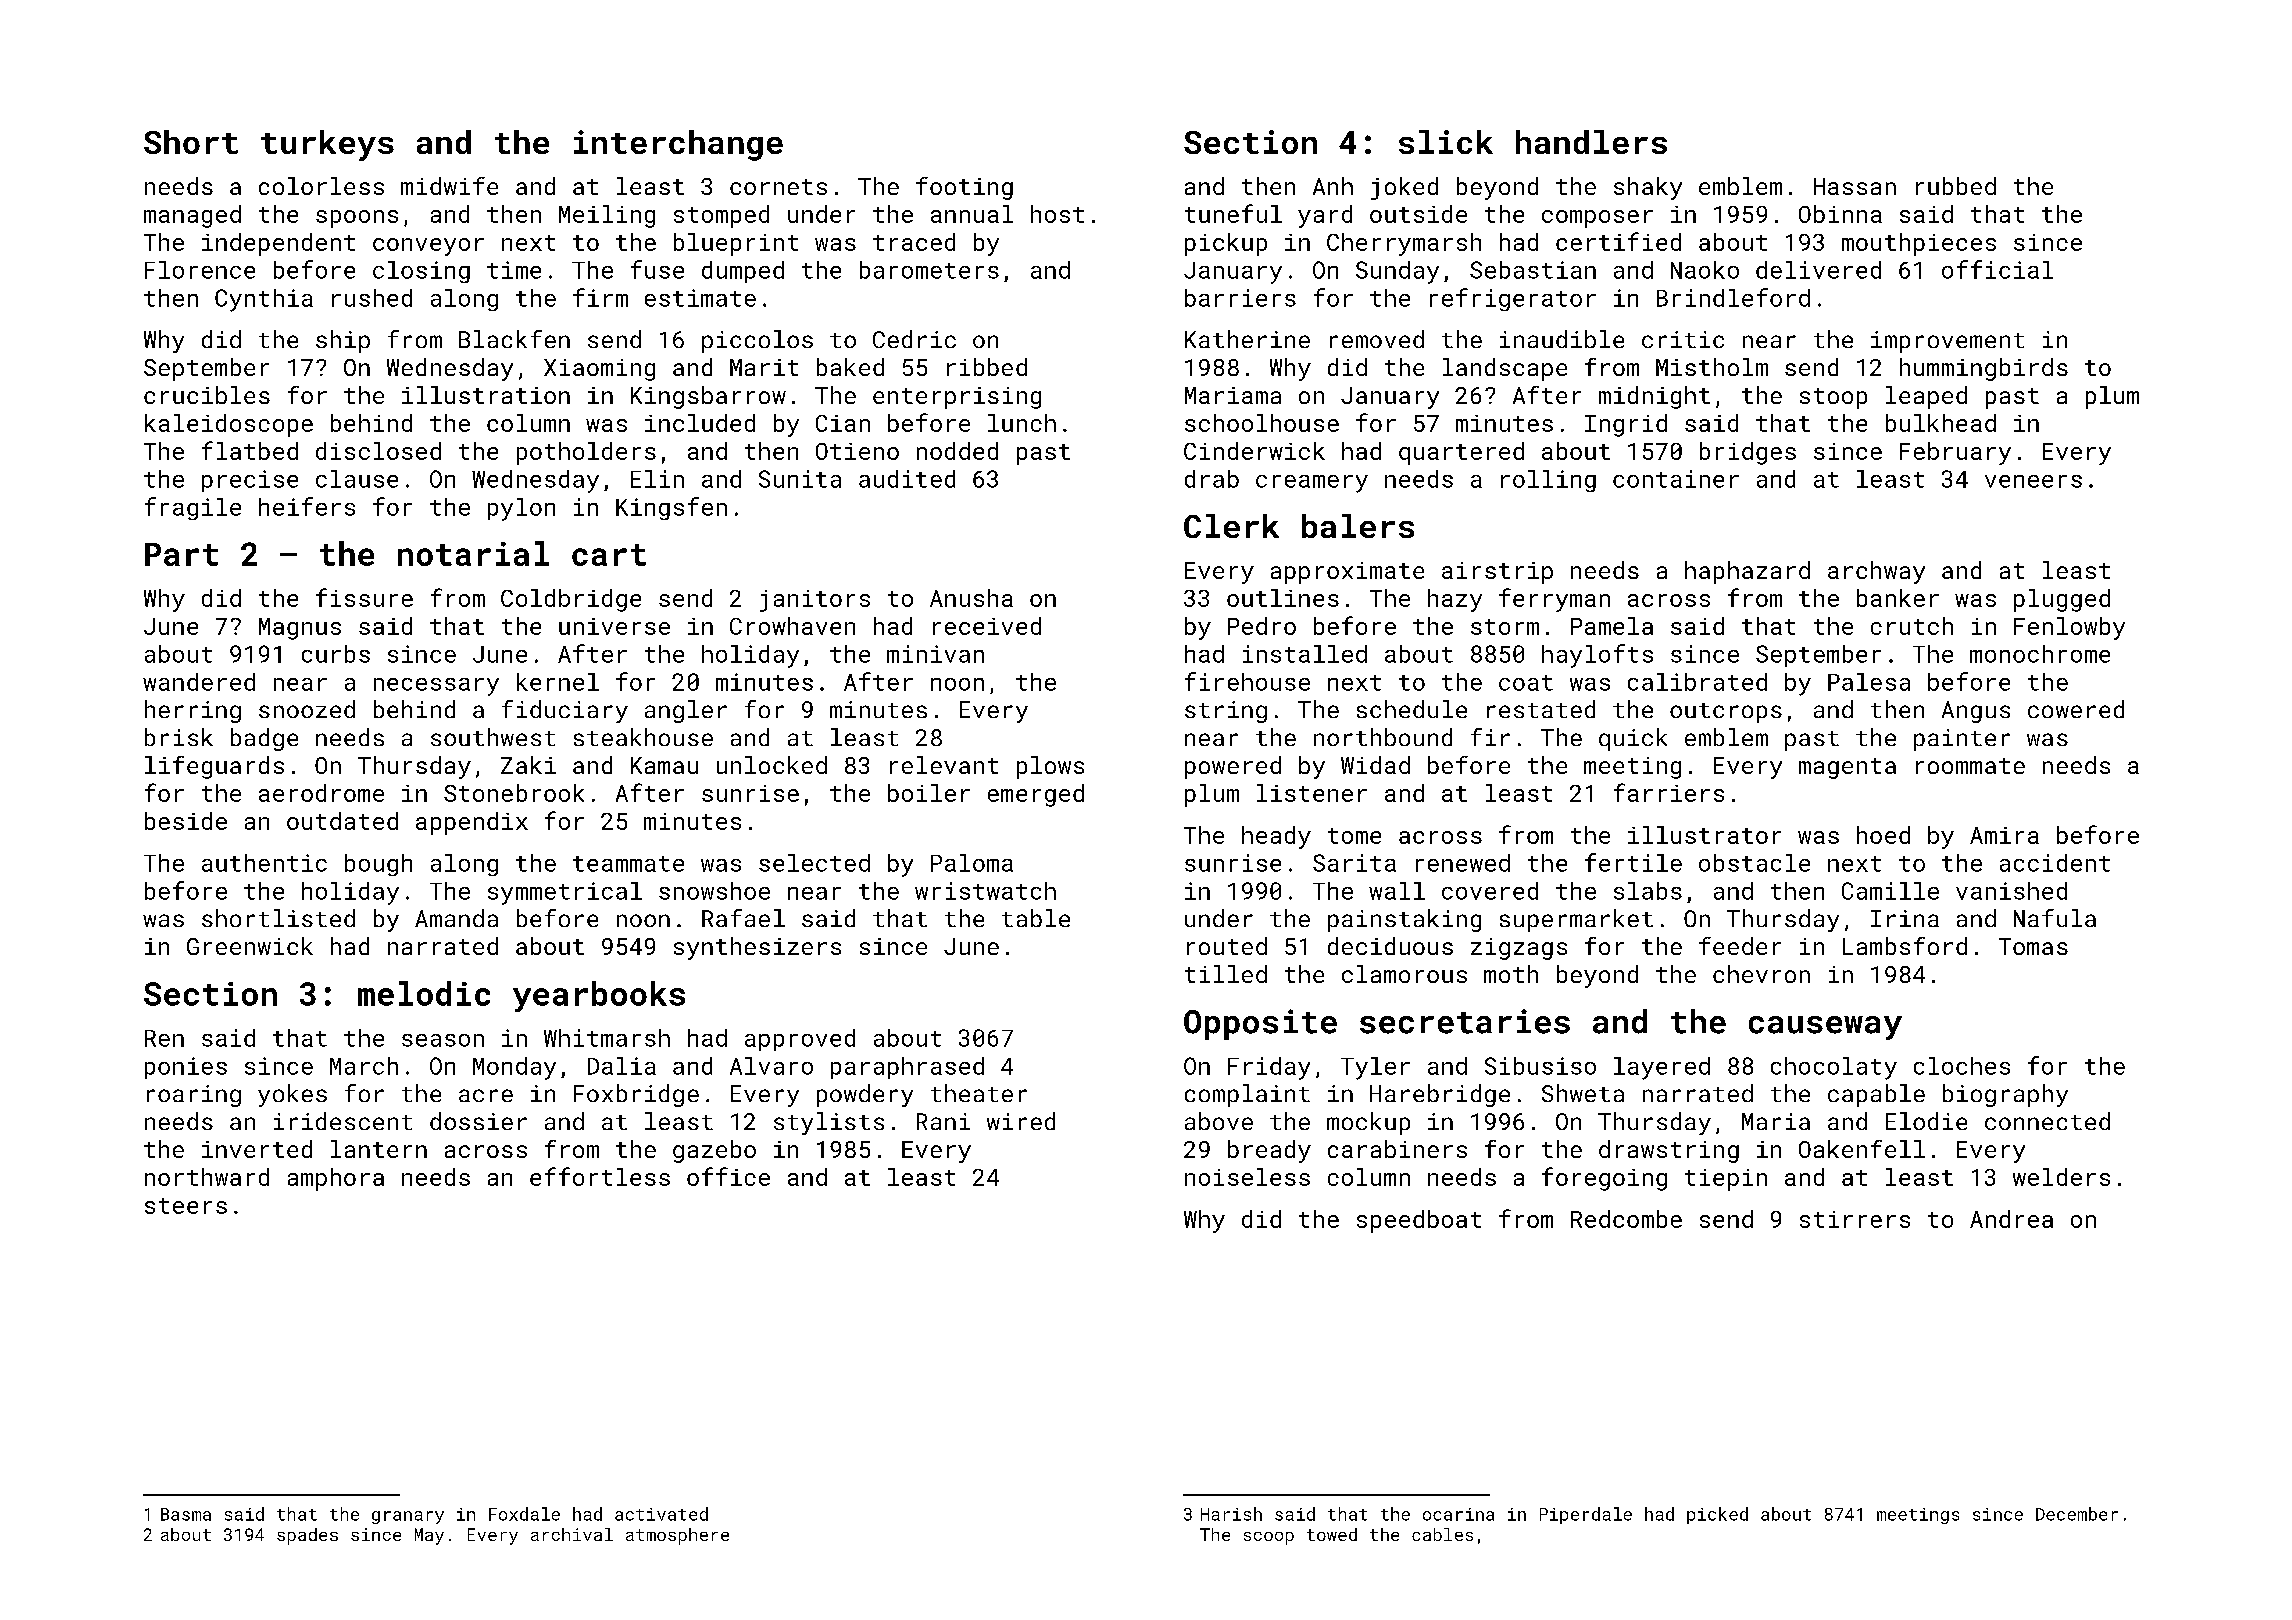 Image resolution: width=2292 pixels, height=1620 pixels. I want to click on rubbed, so click(1956, 186).
